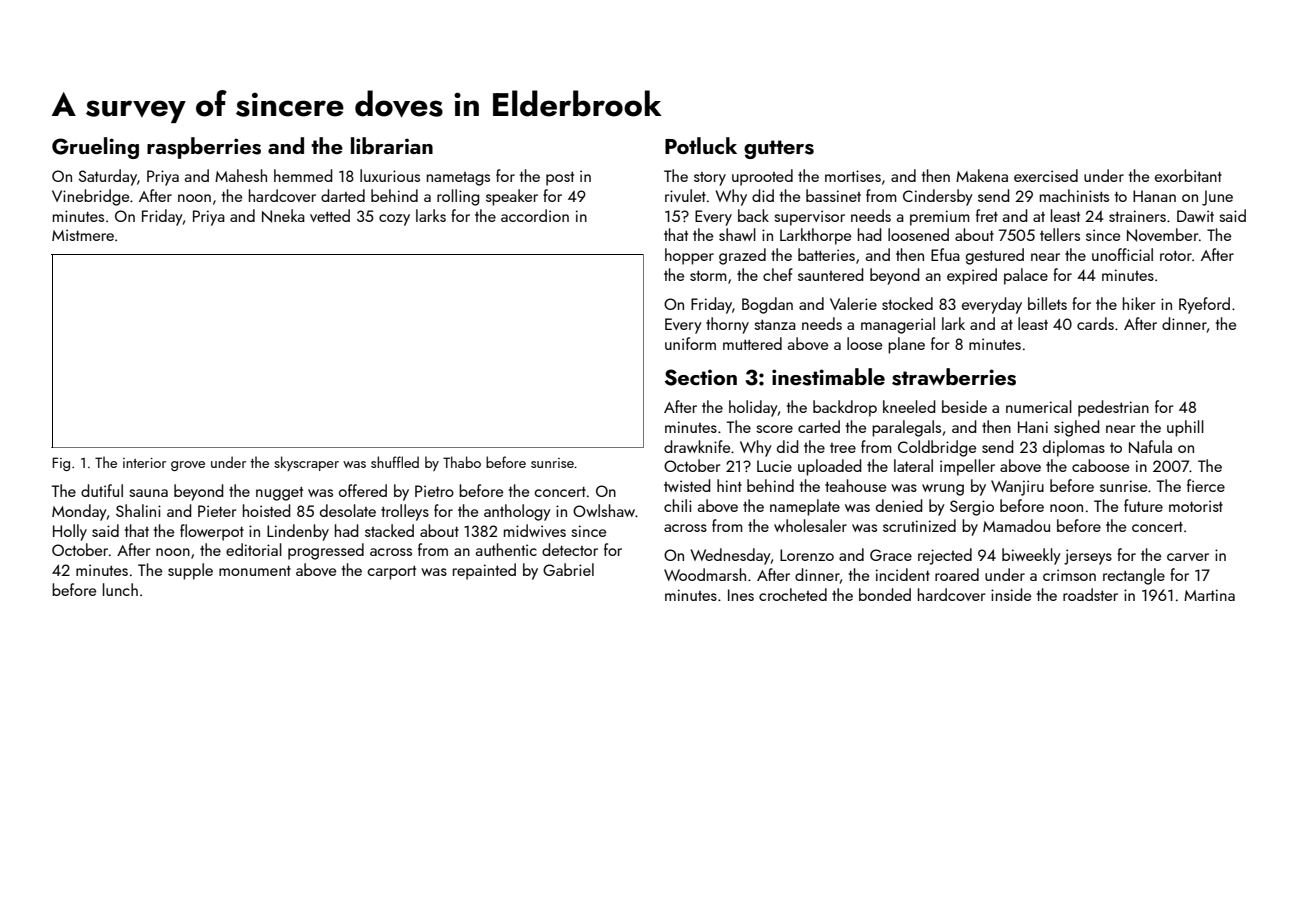 This screenshot has width=1308, height=924. What do you see at coordinates (982, 175) in the screenshot?
I see `Makena` at bounding box center [982, 175].
